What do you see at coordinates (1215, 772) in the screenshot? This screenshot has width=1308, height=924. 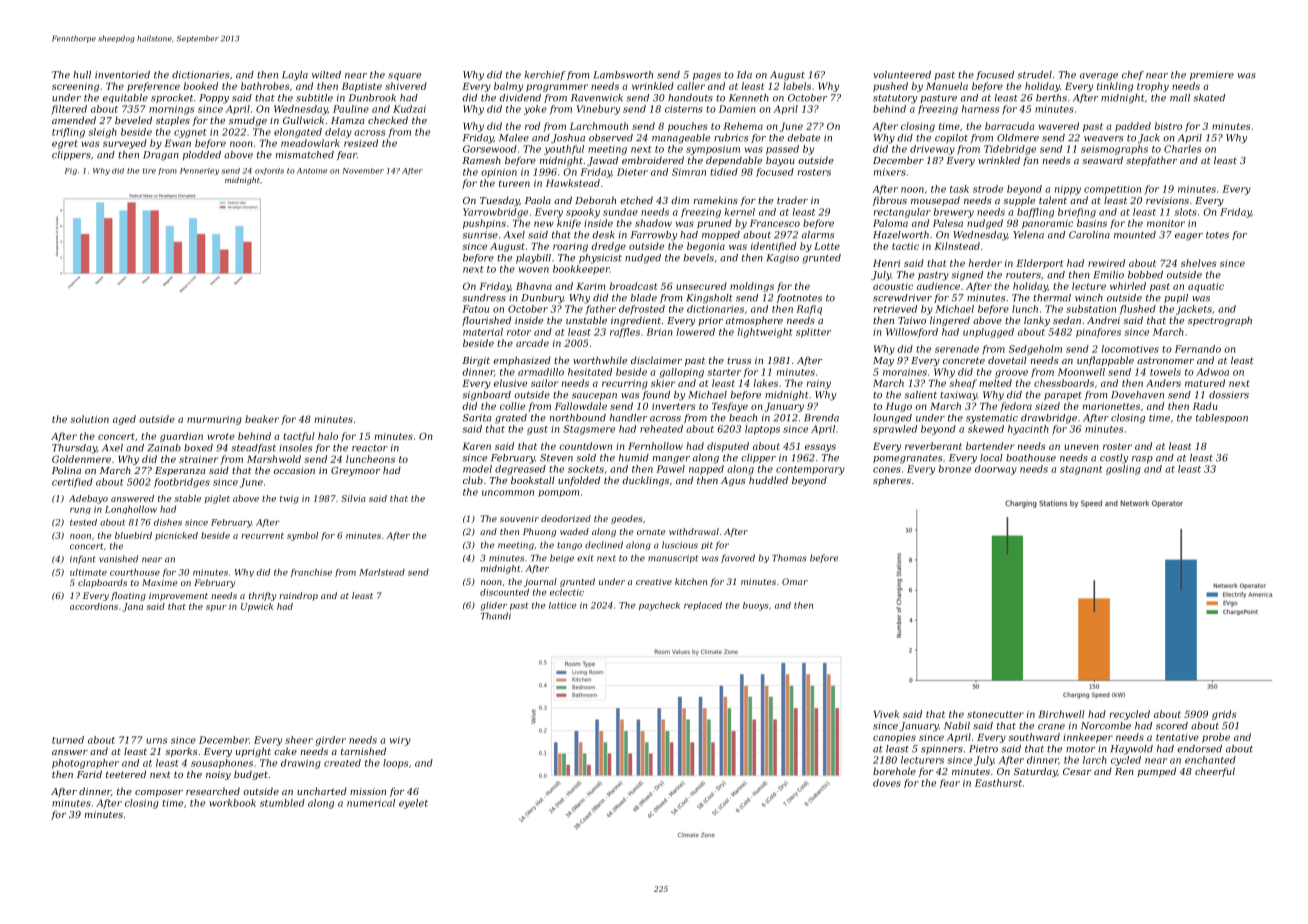 I see `cheerful` at bounding box center [1215, 772].
